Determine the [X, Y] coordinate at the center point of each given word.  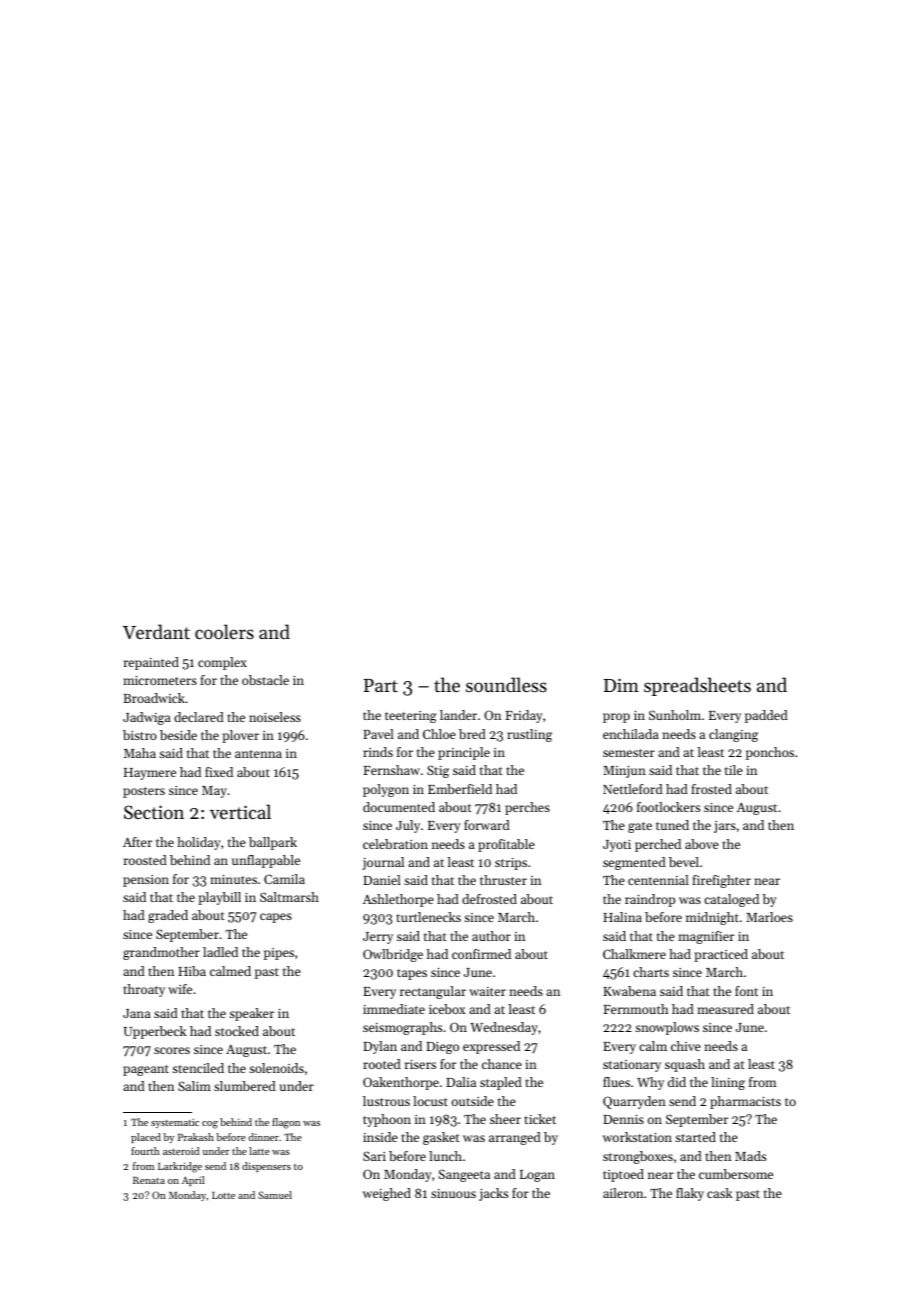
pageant [146, 1070]
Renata [149, 1180]
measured [725, 1009]
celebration [395, 844]
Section [154, 812]
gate [640, 827]
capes [276, 918]
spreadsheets [697, 686]
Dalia [461, 1082]
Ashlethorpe [398, 900]
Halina [622, 917]
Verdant [156, 631]
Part [381, 685]
